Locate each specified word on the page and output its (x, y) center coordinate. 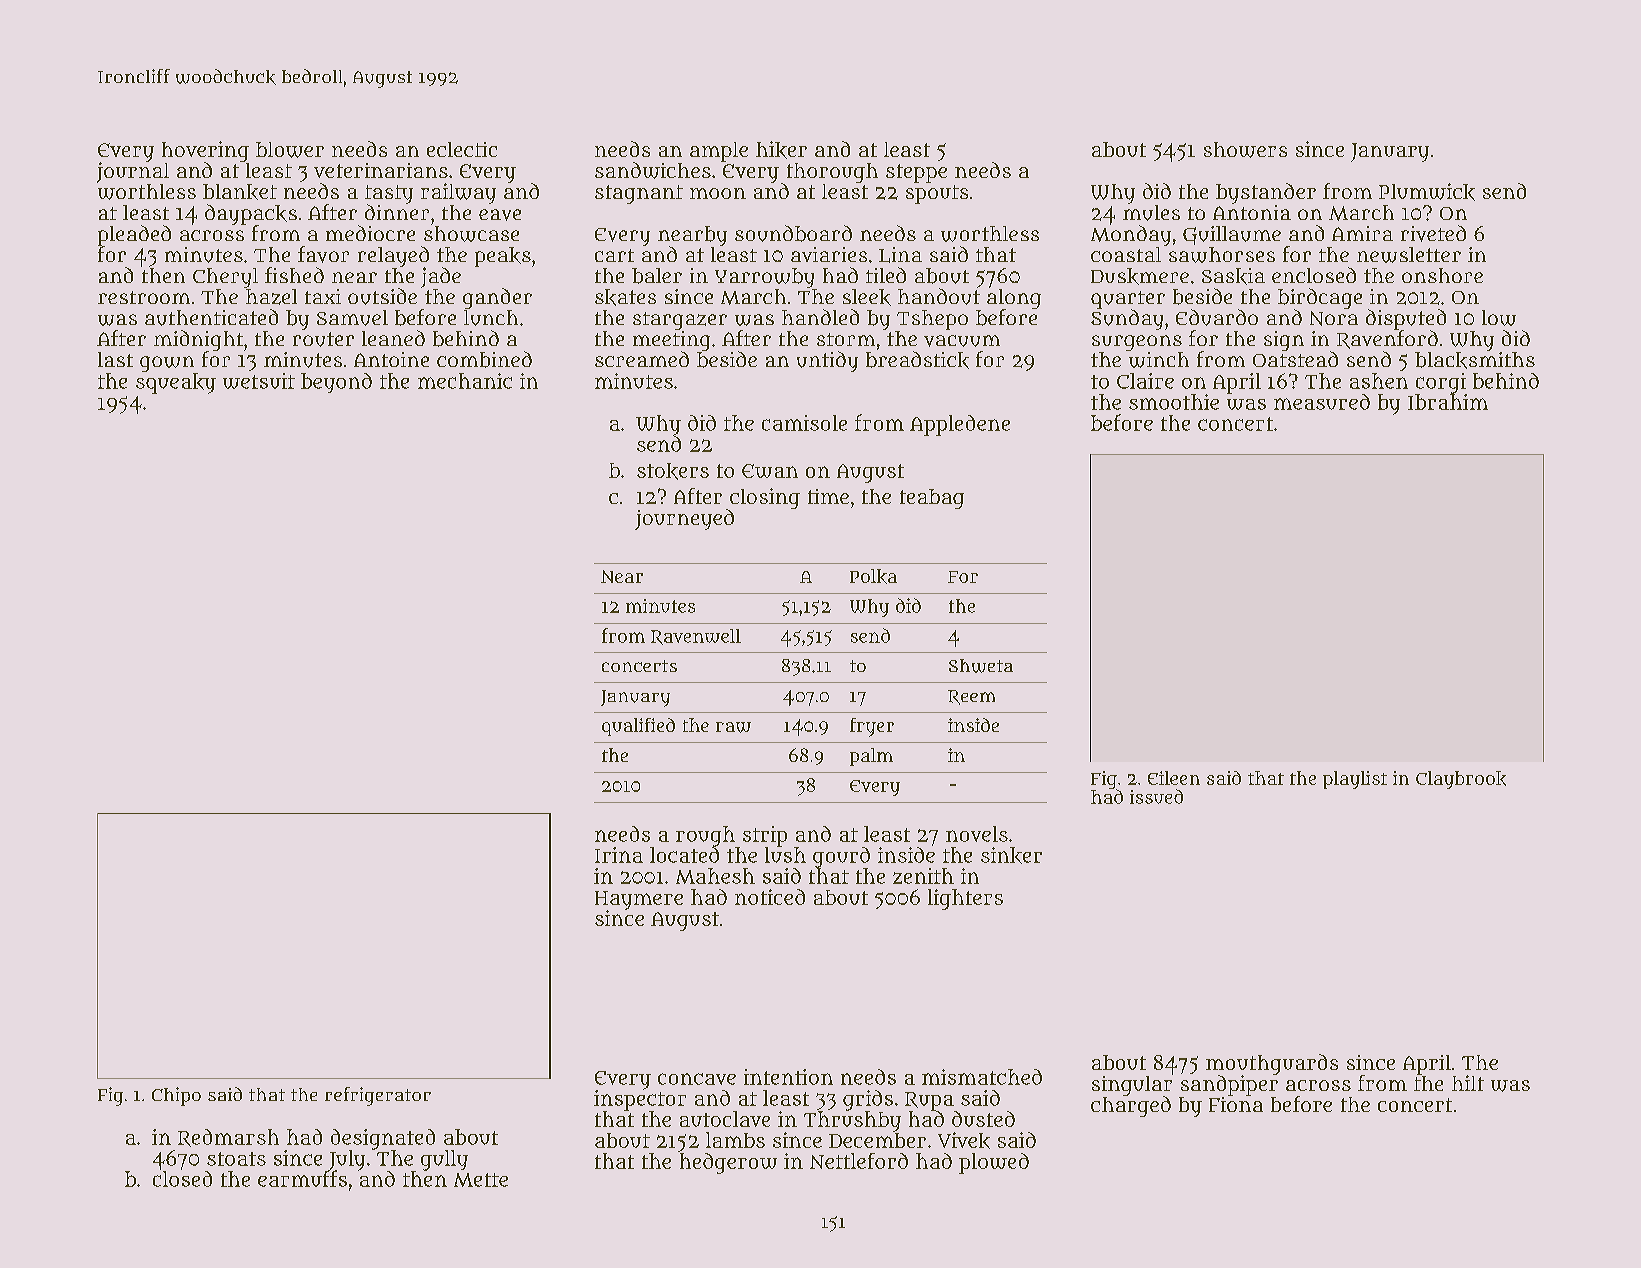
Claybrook (1461, 780)
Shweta (981, 666)
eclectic (462, 149)
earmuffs (302, 1178)
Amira (1362, 233)
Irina (619, 855)
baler (657, 276)
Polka (873, 576)
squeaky (176, 383)
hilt (1468, 1083)
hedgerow (728, 1163)
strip (765, 836)
